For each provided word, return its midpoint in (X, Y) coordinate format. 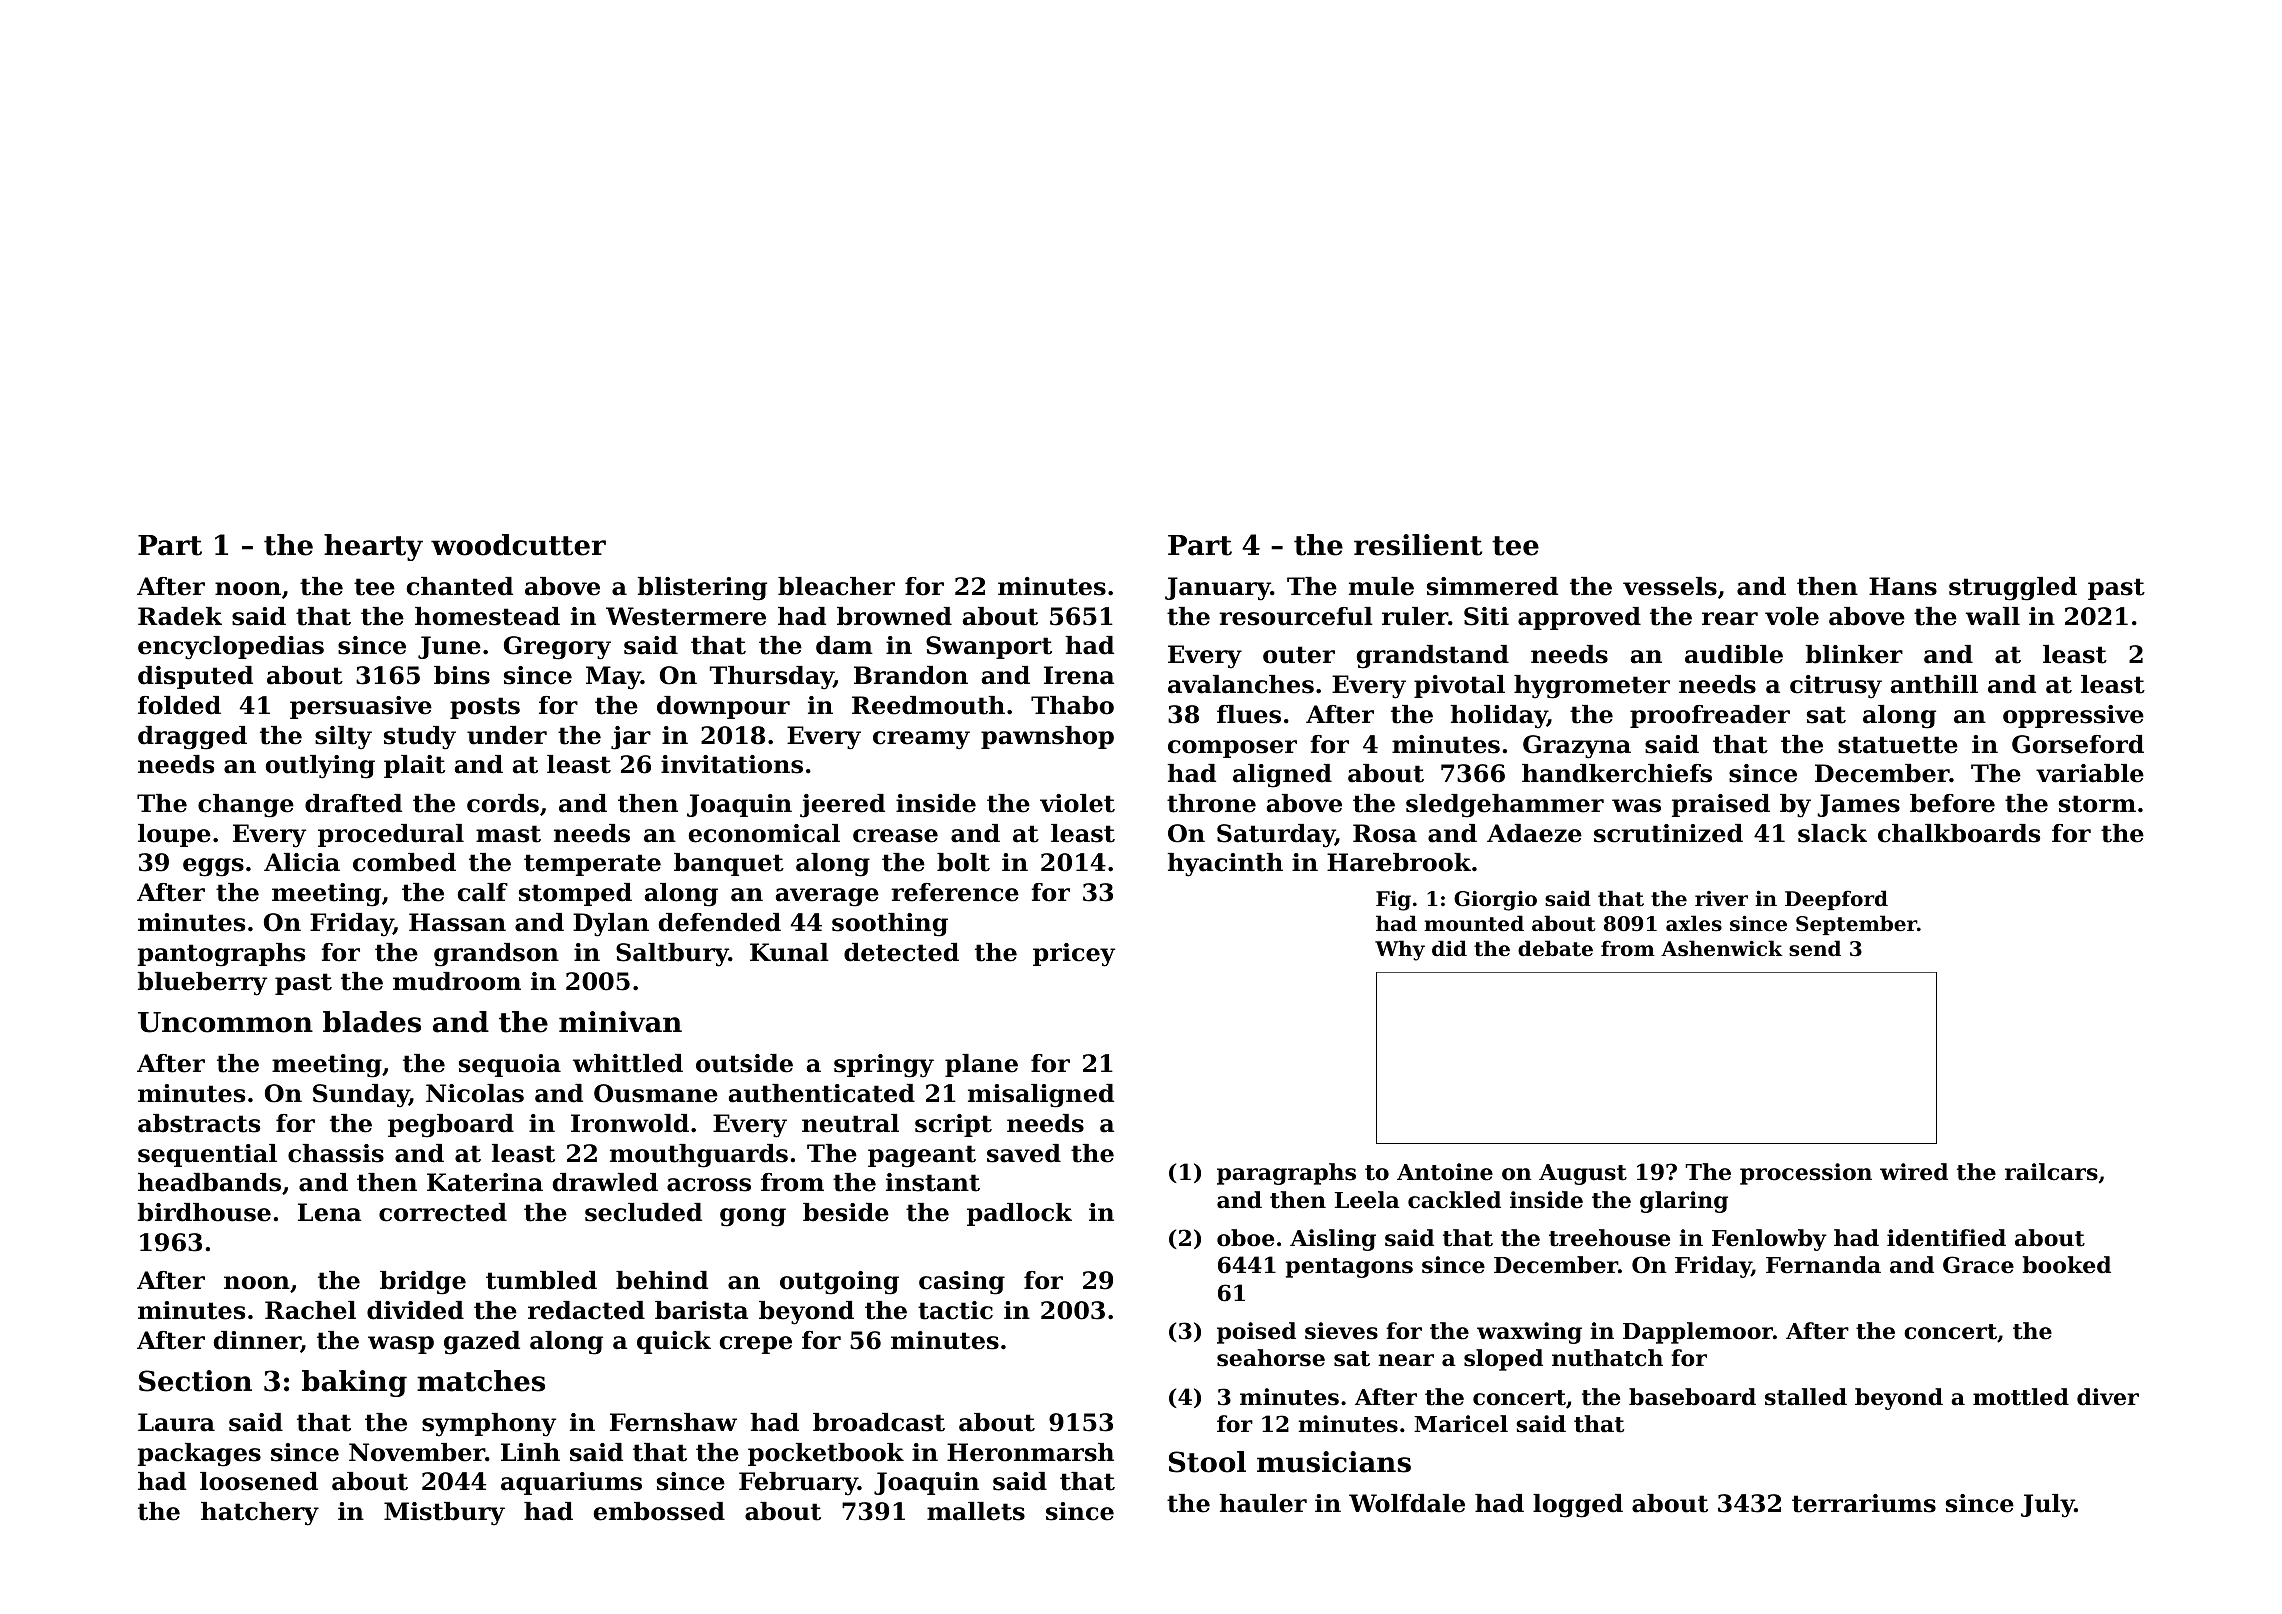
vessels (1670, 586)
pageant (922, 1156)
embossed (659, 1511)
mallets (976, 1511)
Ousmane (656, 1093)
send (1815, 948)
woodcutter (518, 545)
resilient (1418, 545)
